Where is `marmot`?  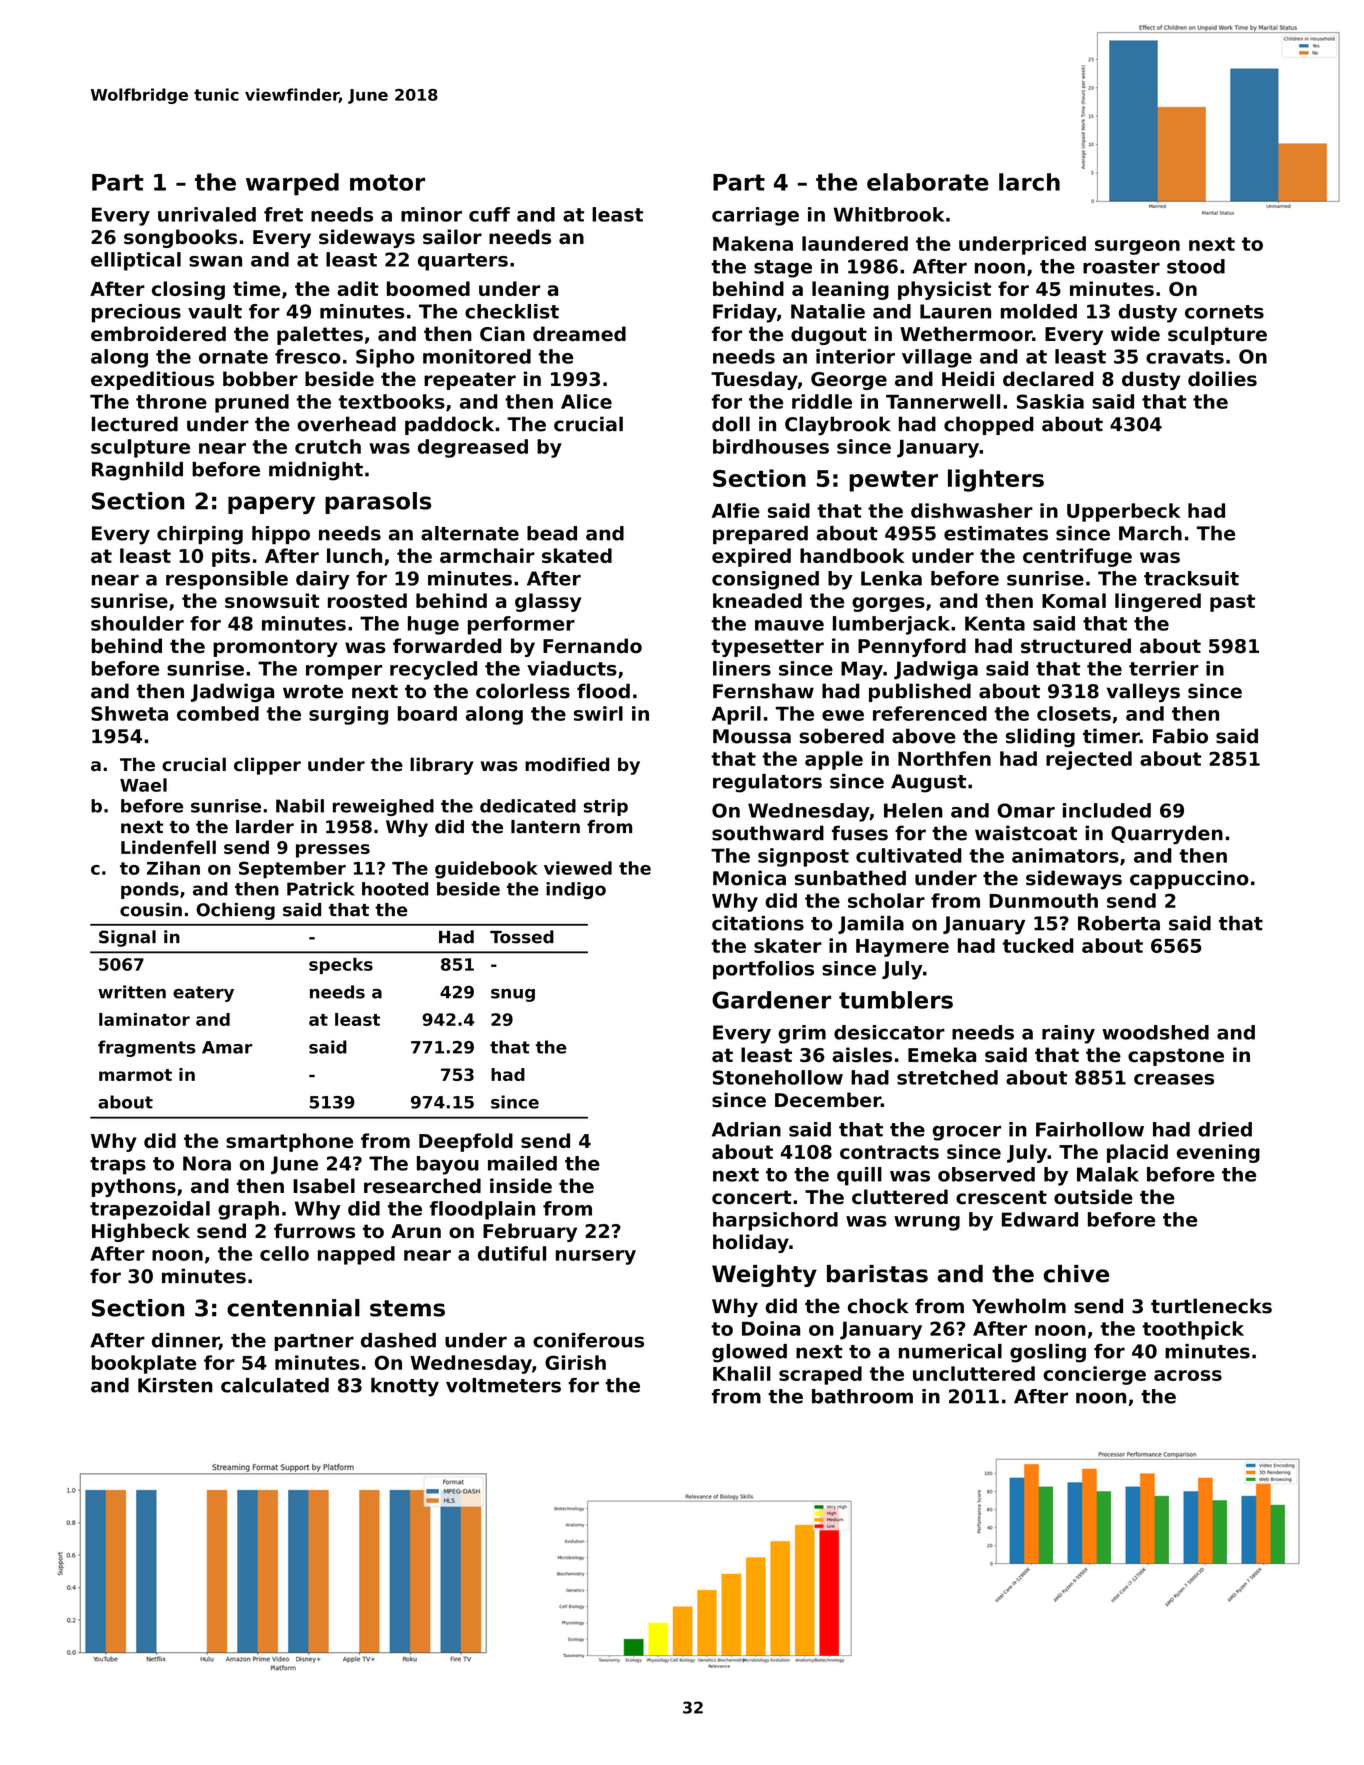
marmot is located at coordinates (135, 1075).
